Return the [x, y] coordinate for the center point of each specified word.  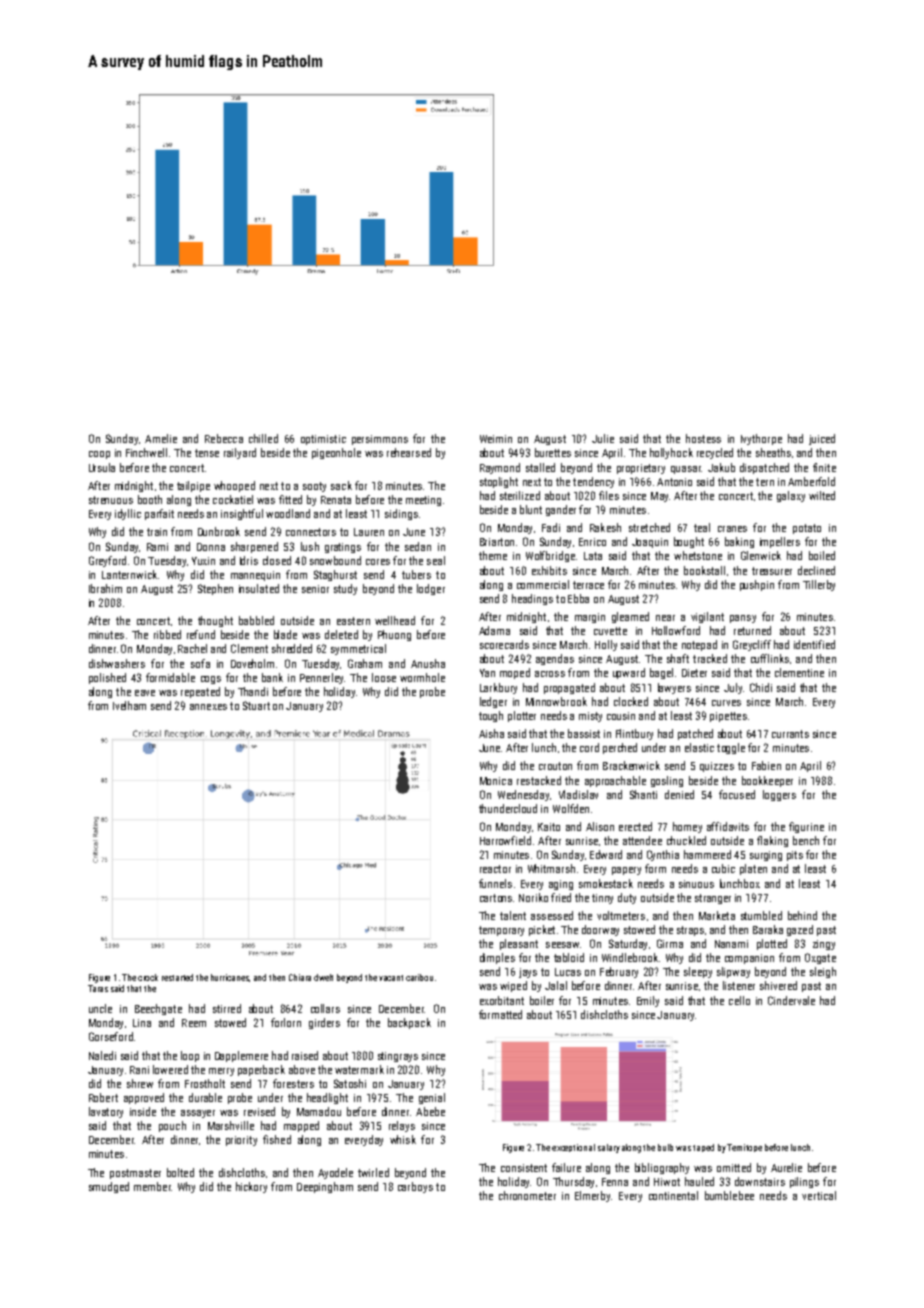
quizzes [717, 767]
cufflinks [770, 658]
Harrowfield [505, 840]
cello [739, 1000]
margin [590, 618]
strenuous [111, 500]
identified [814, 644]
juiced [822, 439]
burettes [553, 452]
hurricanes [230, 978]
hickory [251, 1187]
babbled [256, 620]
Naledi [102, 1055]
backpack [409, 1023]
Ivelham [129, 705]
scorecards [504, 644]
